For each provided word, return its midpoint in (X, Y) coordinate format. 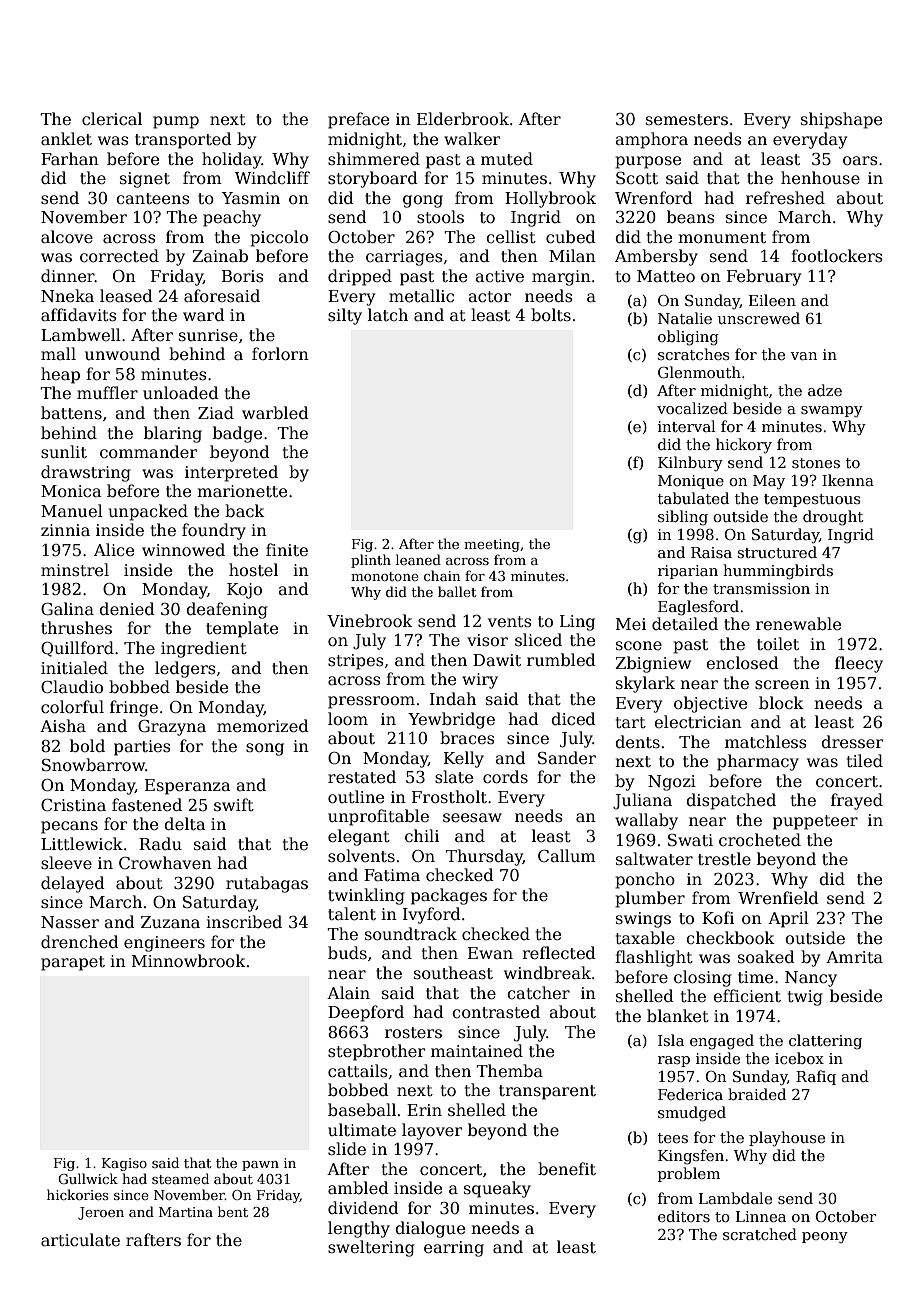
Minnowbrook (189, 961)
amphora (651, 140)
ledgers (185, 669)
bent (233, 1211)
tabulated (693, 498)
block (781, 702)
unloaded (181, 393)
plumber (650, 899)
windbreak (547, 973)
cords (505, 777)
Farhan (70, 159)
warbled (275, 413)
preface (358, 120)
